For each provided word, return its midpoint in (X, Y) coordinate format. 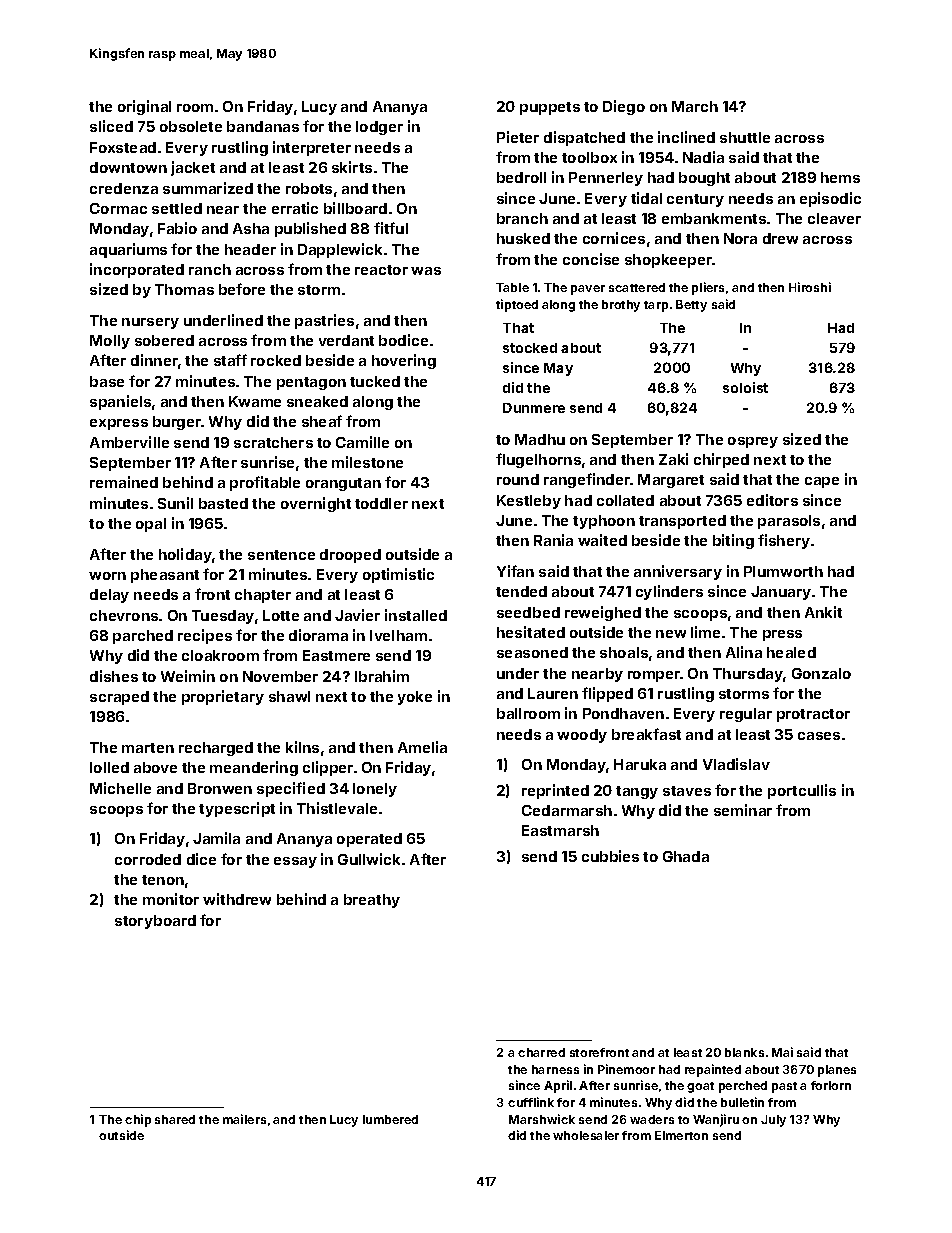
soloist (745, 387)
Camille (362, 442)
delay (109, 596)
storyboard (155, 922)
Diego (624, 107)
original (144, 107)
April (558, 1086)
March (695, 106)
